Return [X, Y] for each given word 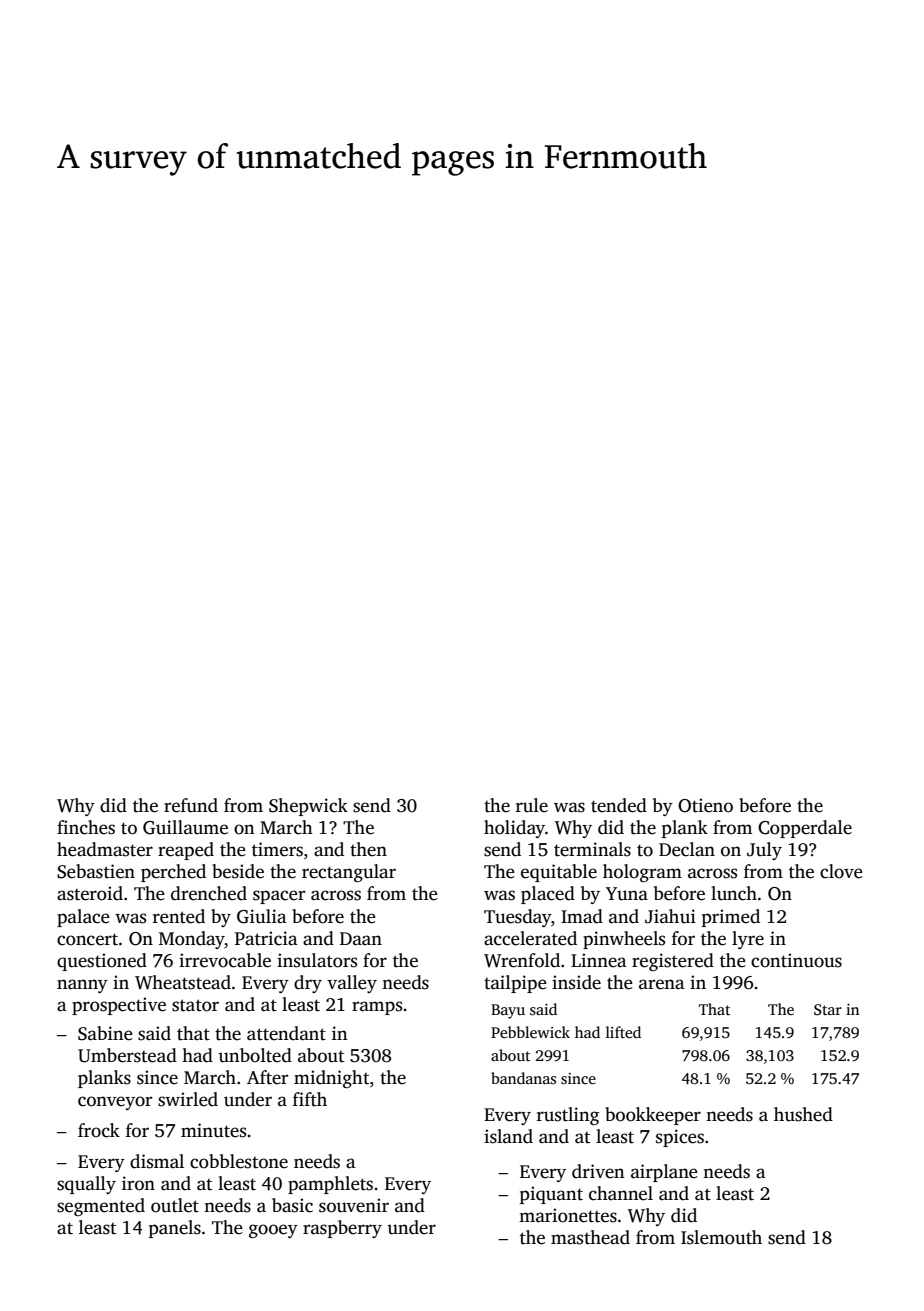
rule [532, 805]
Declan [687, 849]
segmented [101, 1207]
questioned [102, 962]
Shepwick [308, 807]
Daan [361, 939]
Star [828, 1010]
